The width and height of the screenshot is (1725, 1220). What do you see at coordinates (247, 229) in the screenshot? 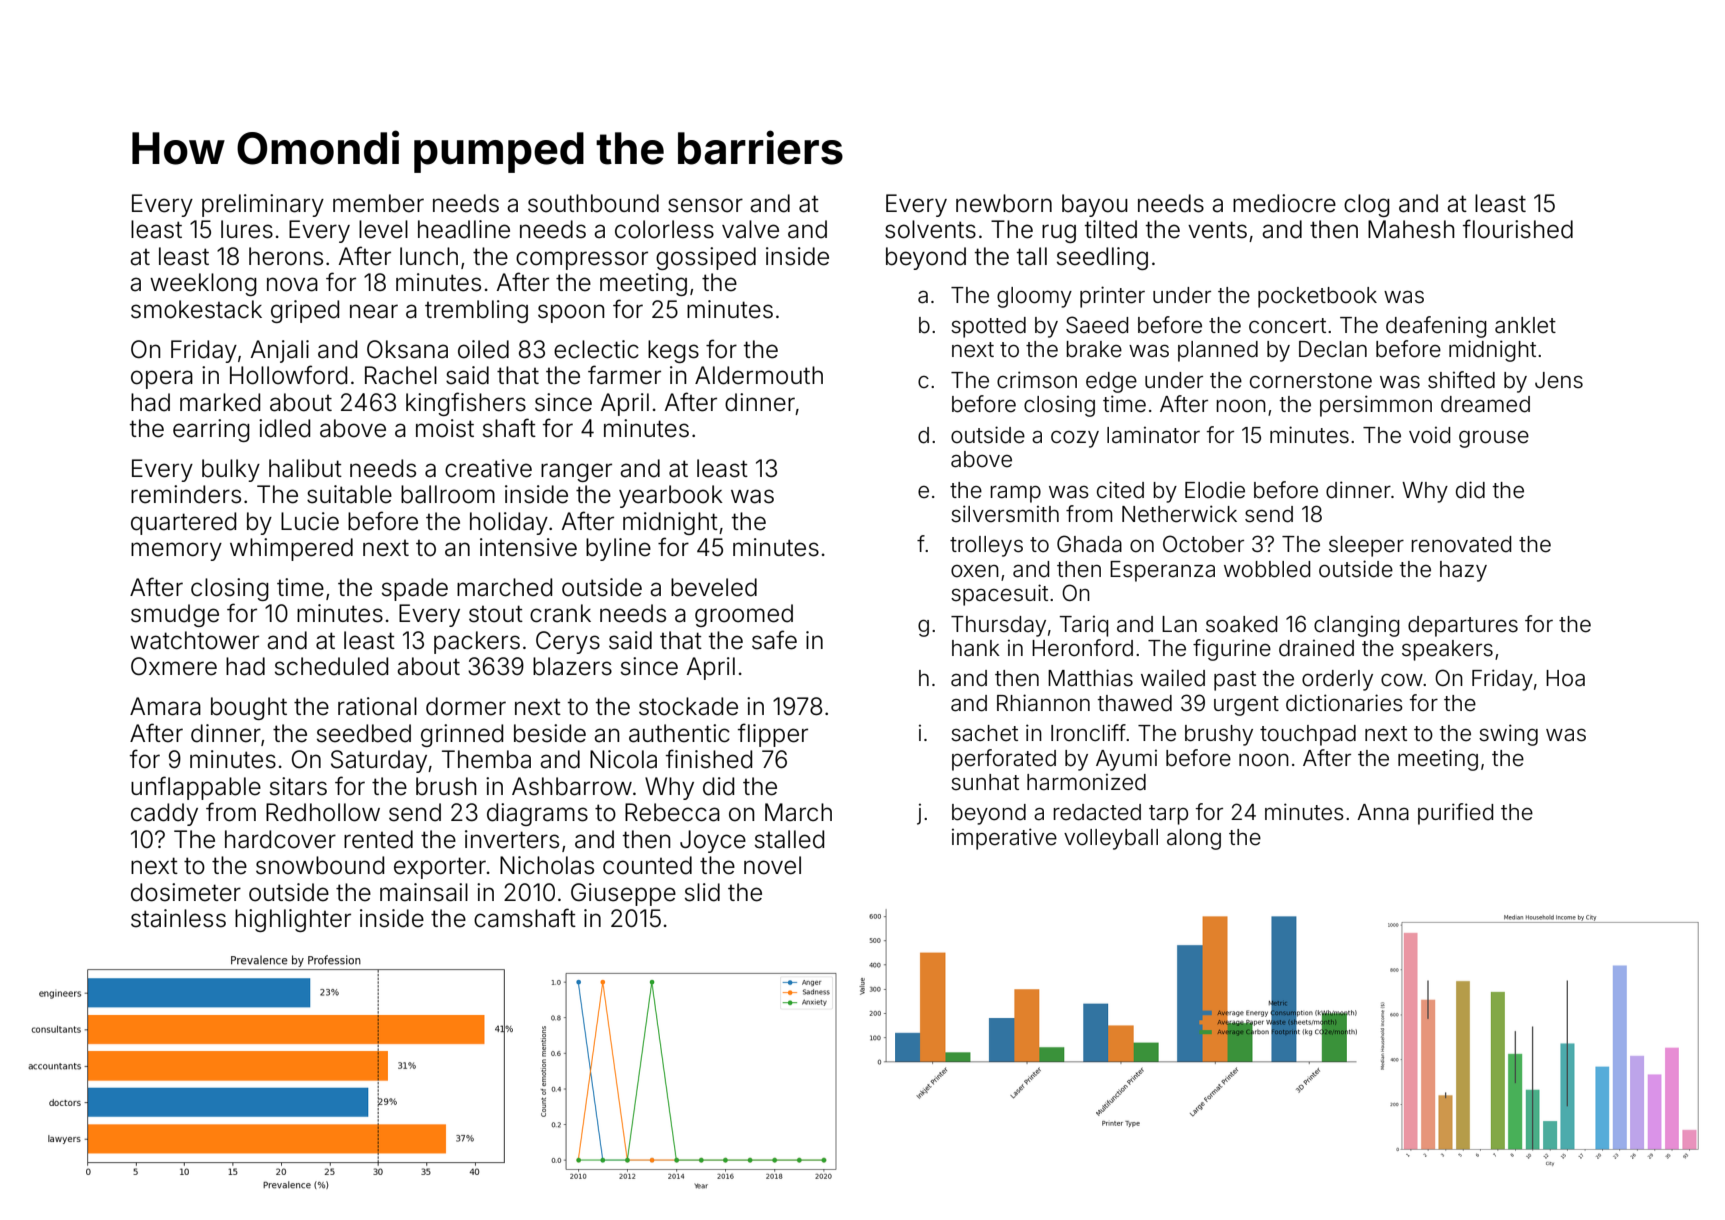
I see `lures` at bounding box center [247, 229].
